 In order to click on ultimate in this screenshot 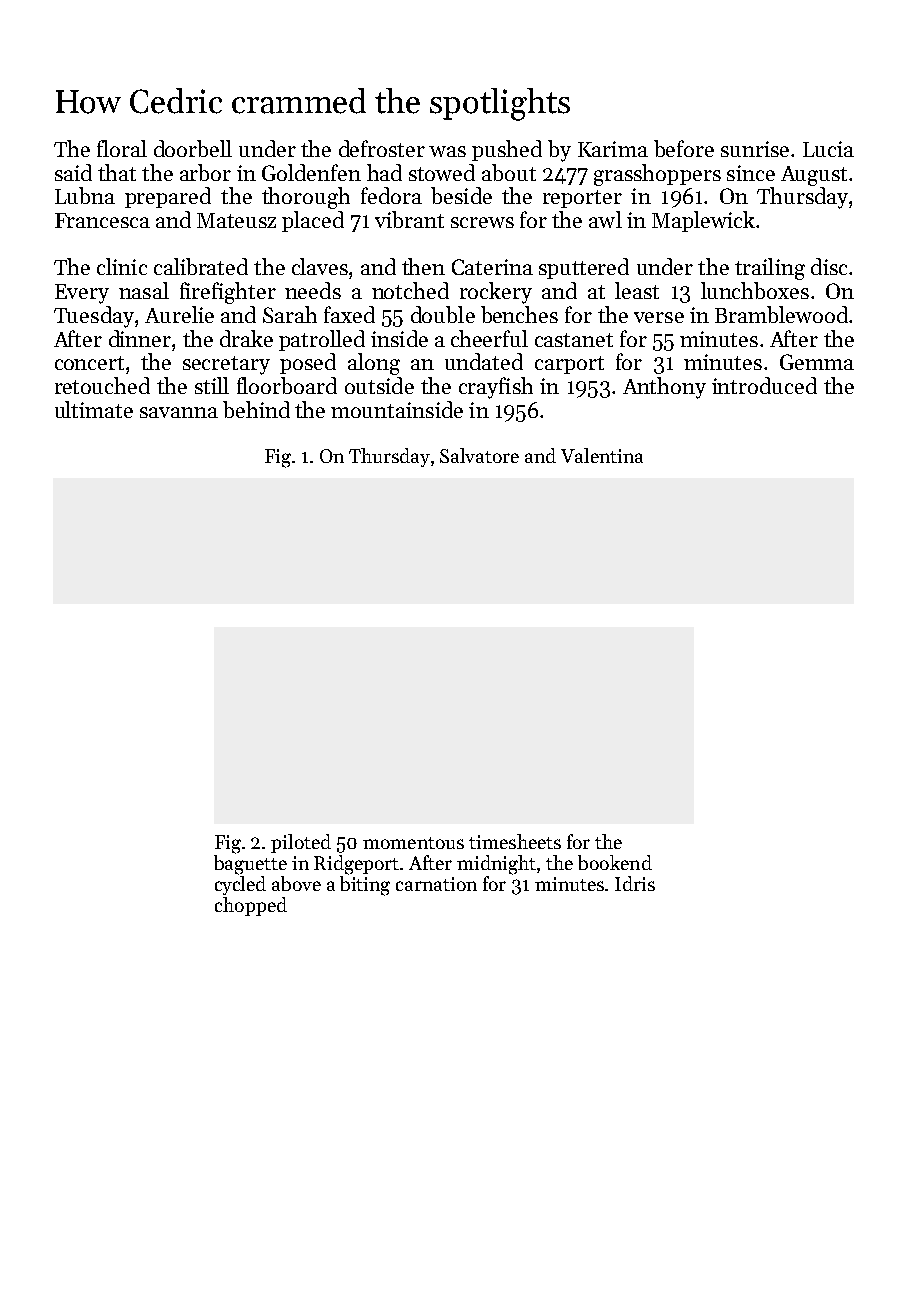, I will do `click(94, 409)`.
